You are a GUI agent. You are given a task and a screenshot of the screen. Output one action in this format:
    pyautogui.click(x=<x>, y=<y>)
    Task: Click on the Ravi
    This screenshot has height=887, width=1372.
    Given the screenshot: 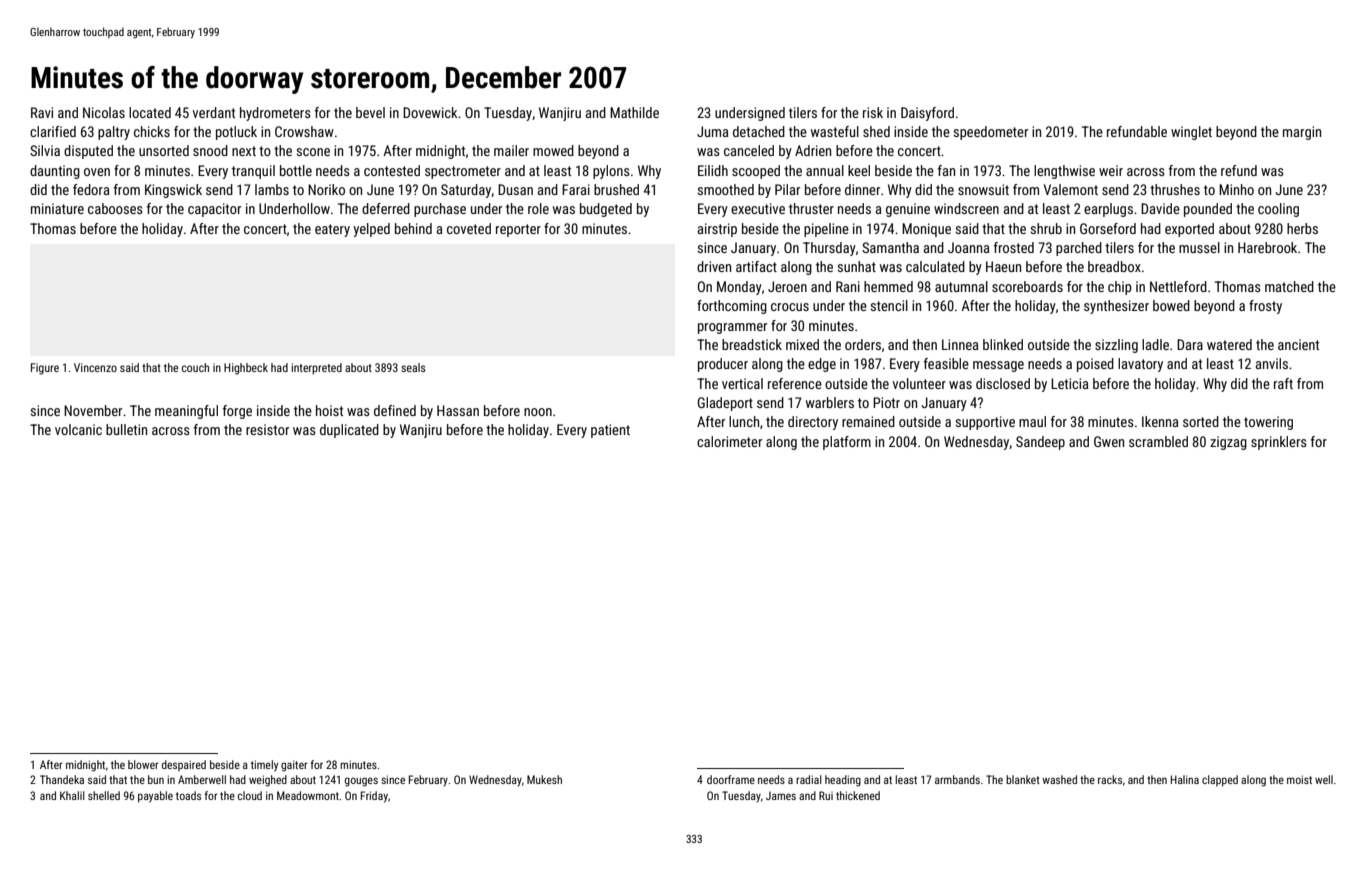 What is the action you would take?
    pyautogui.click(x=42, y=112)
